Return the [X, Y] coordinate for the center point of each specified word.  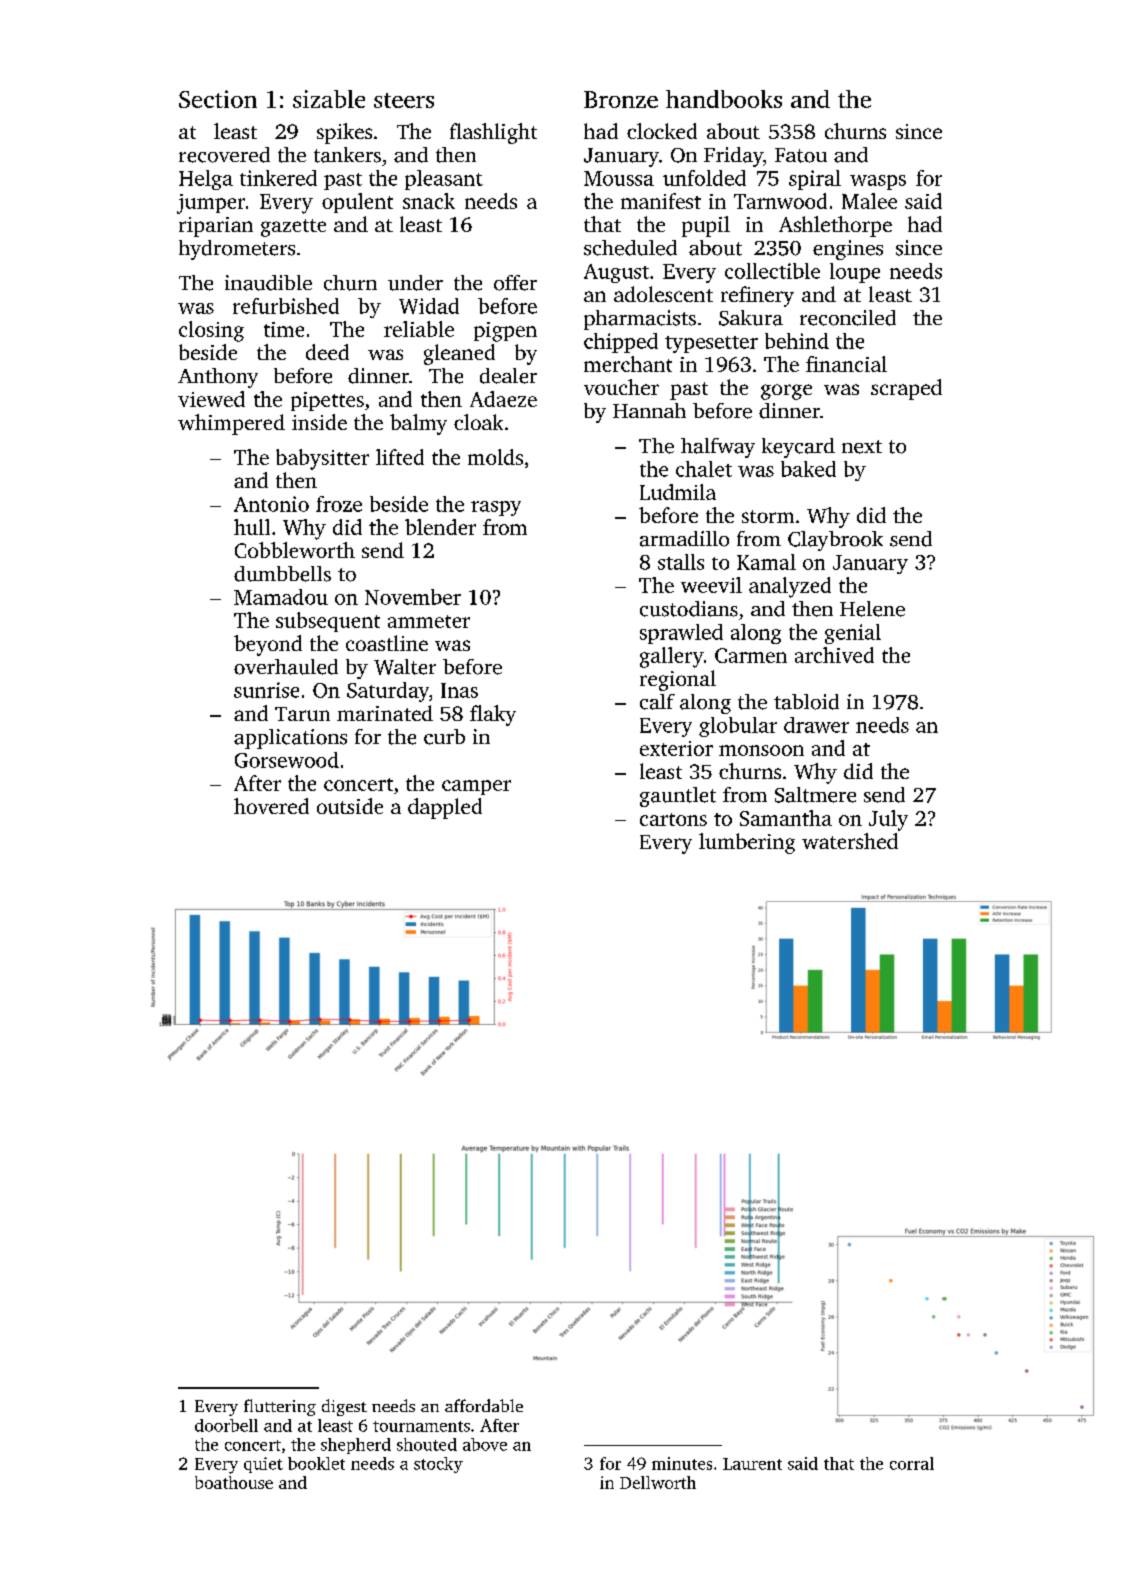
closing [211, 331]
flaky [493, 715]
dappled [445, 808]
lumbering [747, 843]
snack [429, 201]
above [485, 1444]
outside [350, 806]
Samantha [786, 818]
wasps [878, 182]
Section [218, 99]
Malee [869, 201]
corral [912, 1463]
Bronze [621, 99]
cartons [673, 819]
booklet [316, 1463]
